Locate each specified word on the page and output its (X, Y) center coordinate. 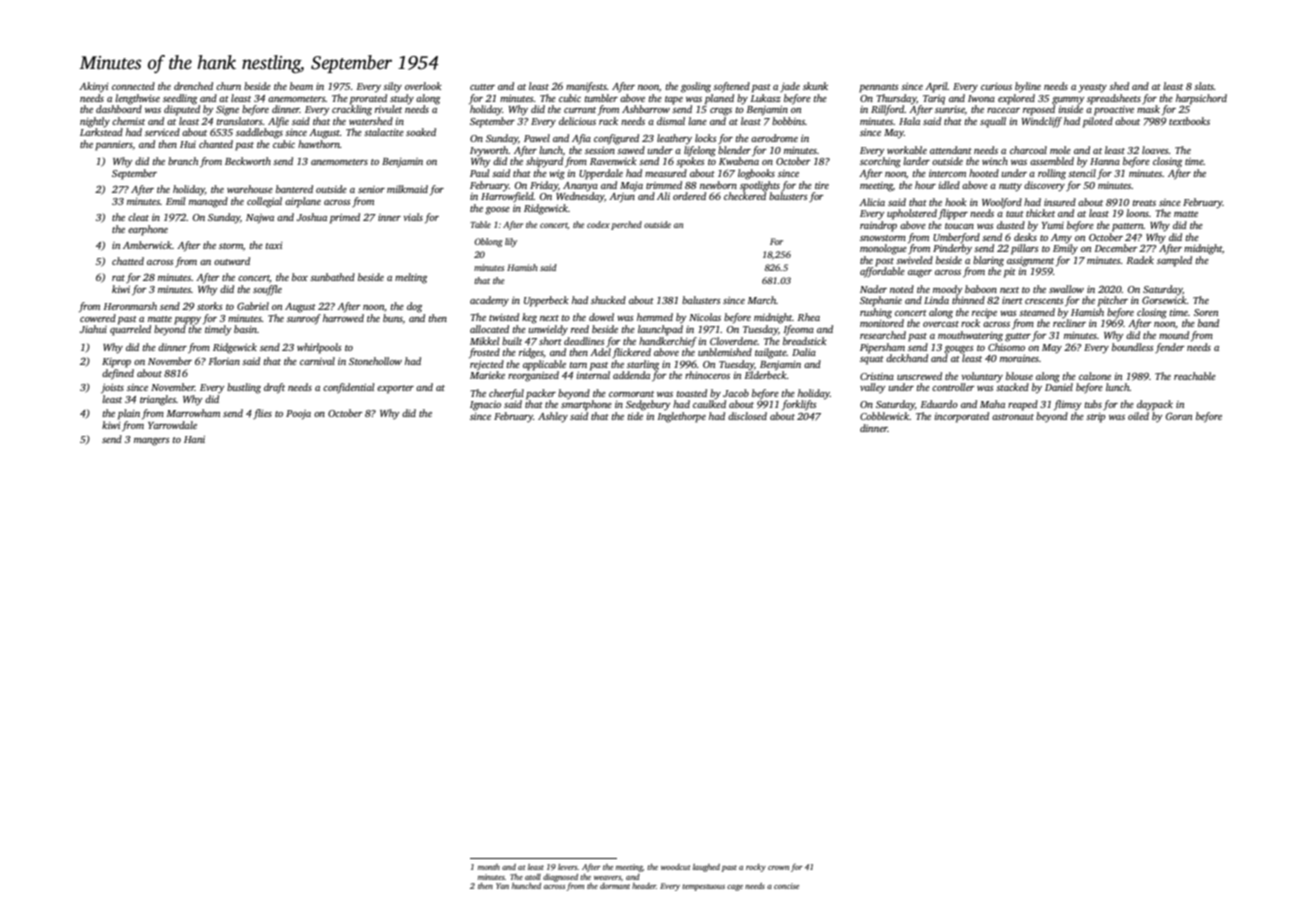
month (489, 867)
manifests (586, 87)
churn (228, 86)
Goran (1179, 416)
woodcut (676, 867)
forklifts (799, 405)
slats (1204, 86)
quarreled (130, 330)
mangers (152, 442)
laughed (706, 868)
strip (1095, 418)
